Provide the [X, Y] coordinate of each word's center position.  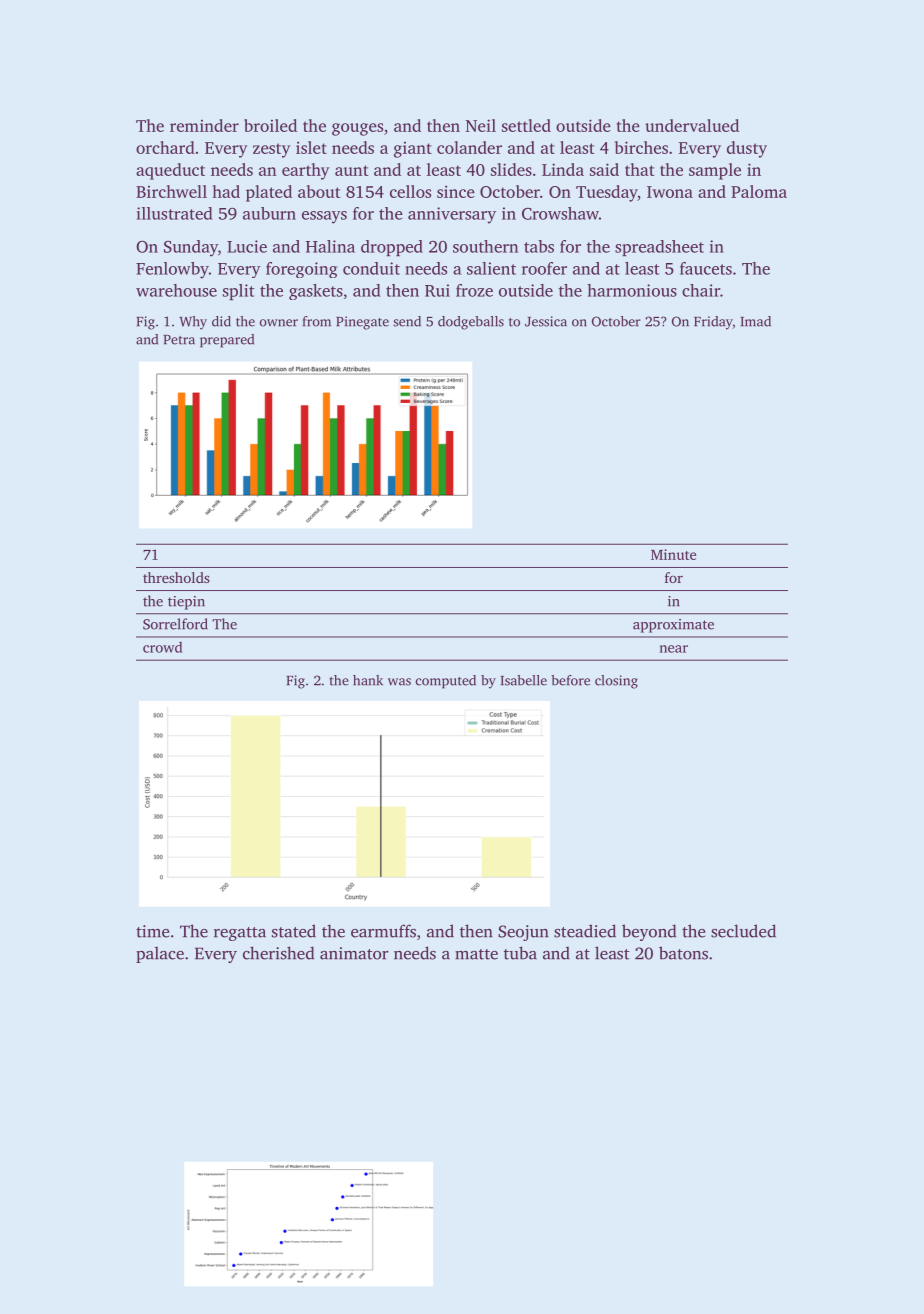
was [399, 682]
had [226, 191]
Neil [481, 125]
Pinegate [362, 323]
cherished [278, 953]
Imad [756, 321]
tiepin [186, 603]
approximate [673, 626]
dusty [747, 149]
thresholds [176, 577]
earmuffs [383, 931]
